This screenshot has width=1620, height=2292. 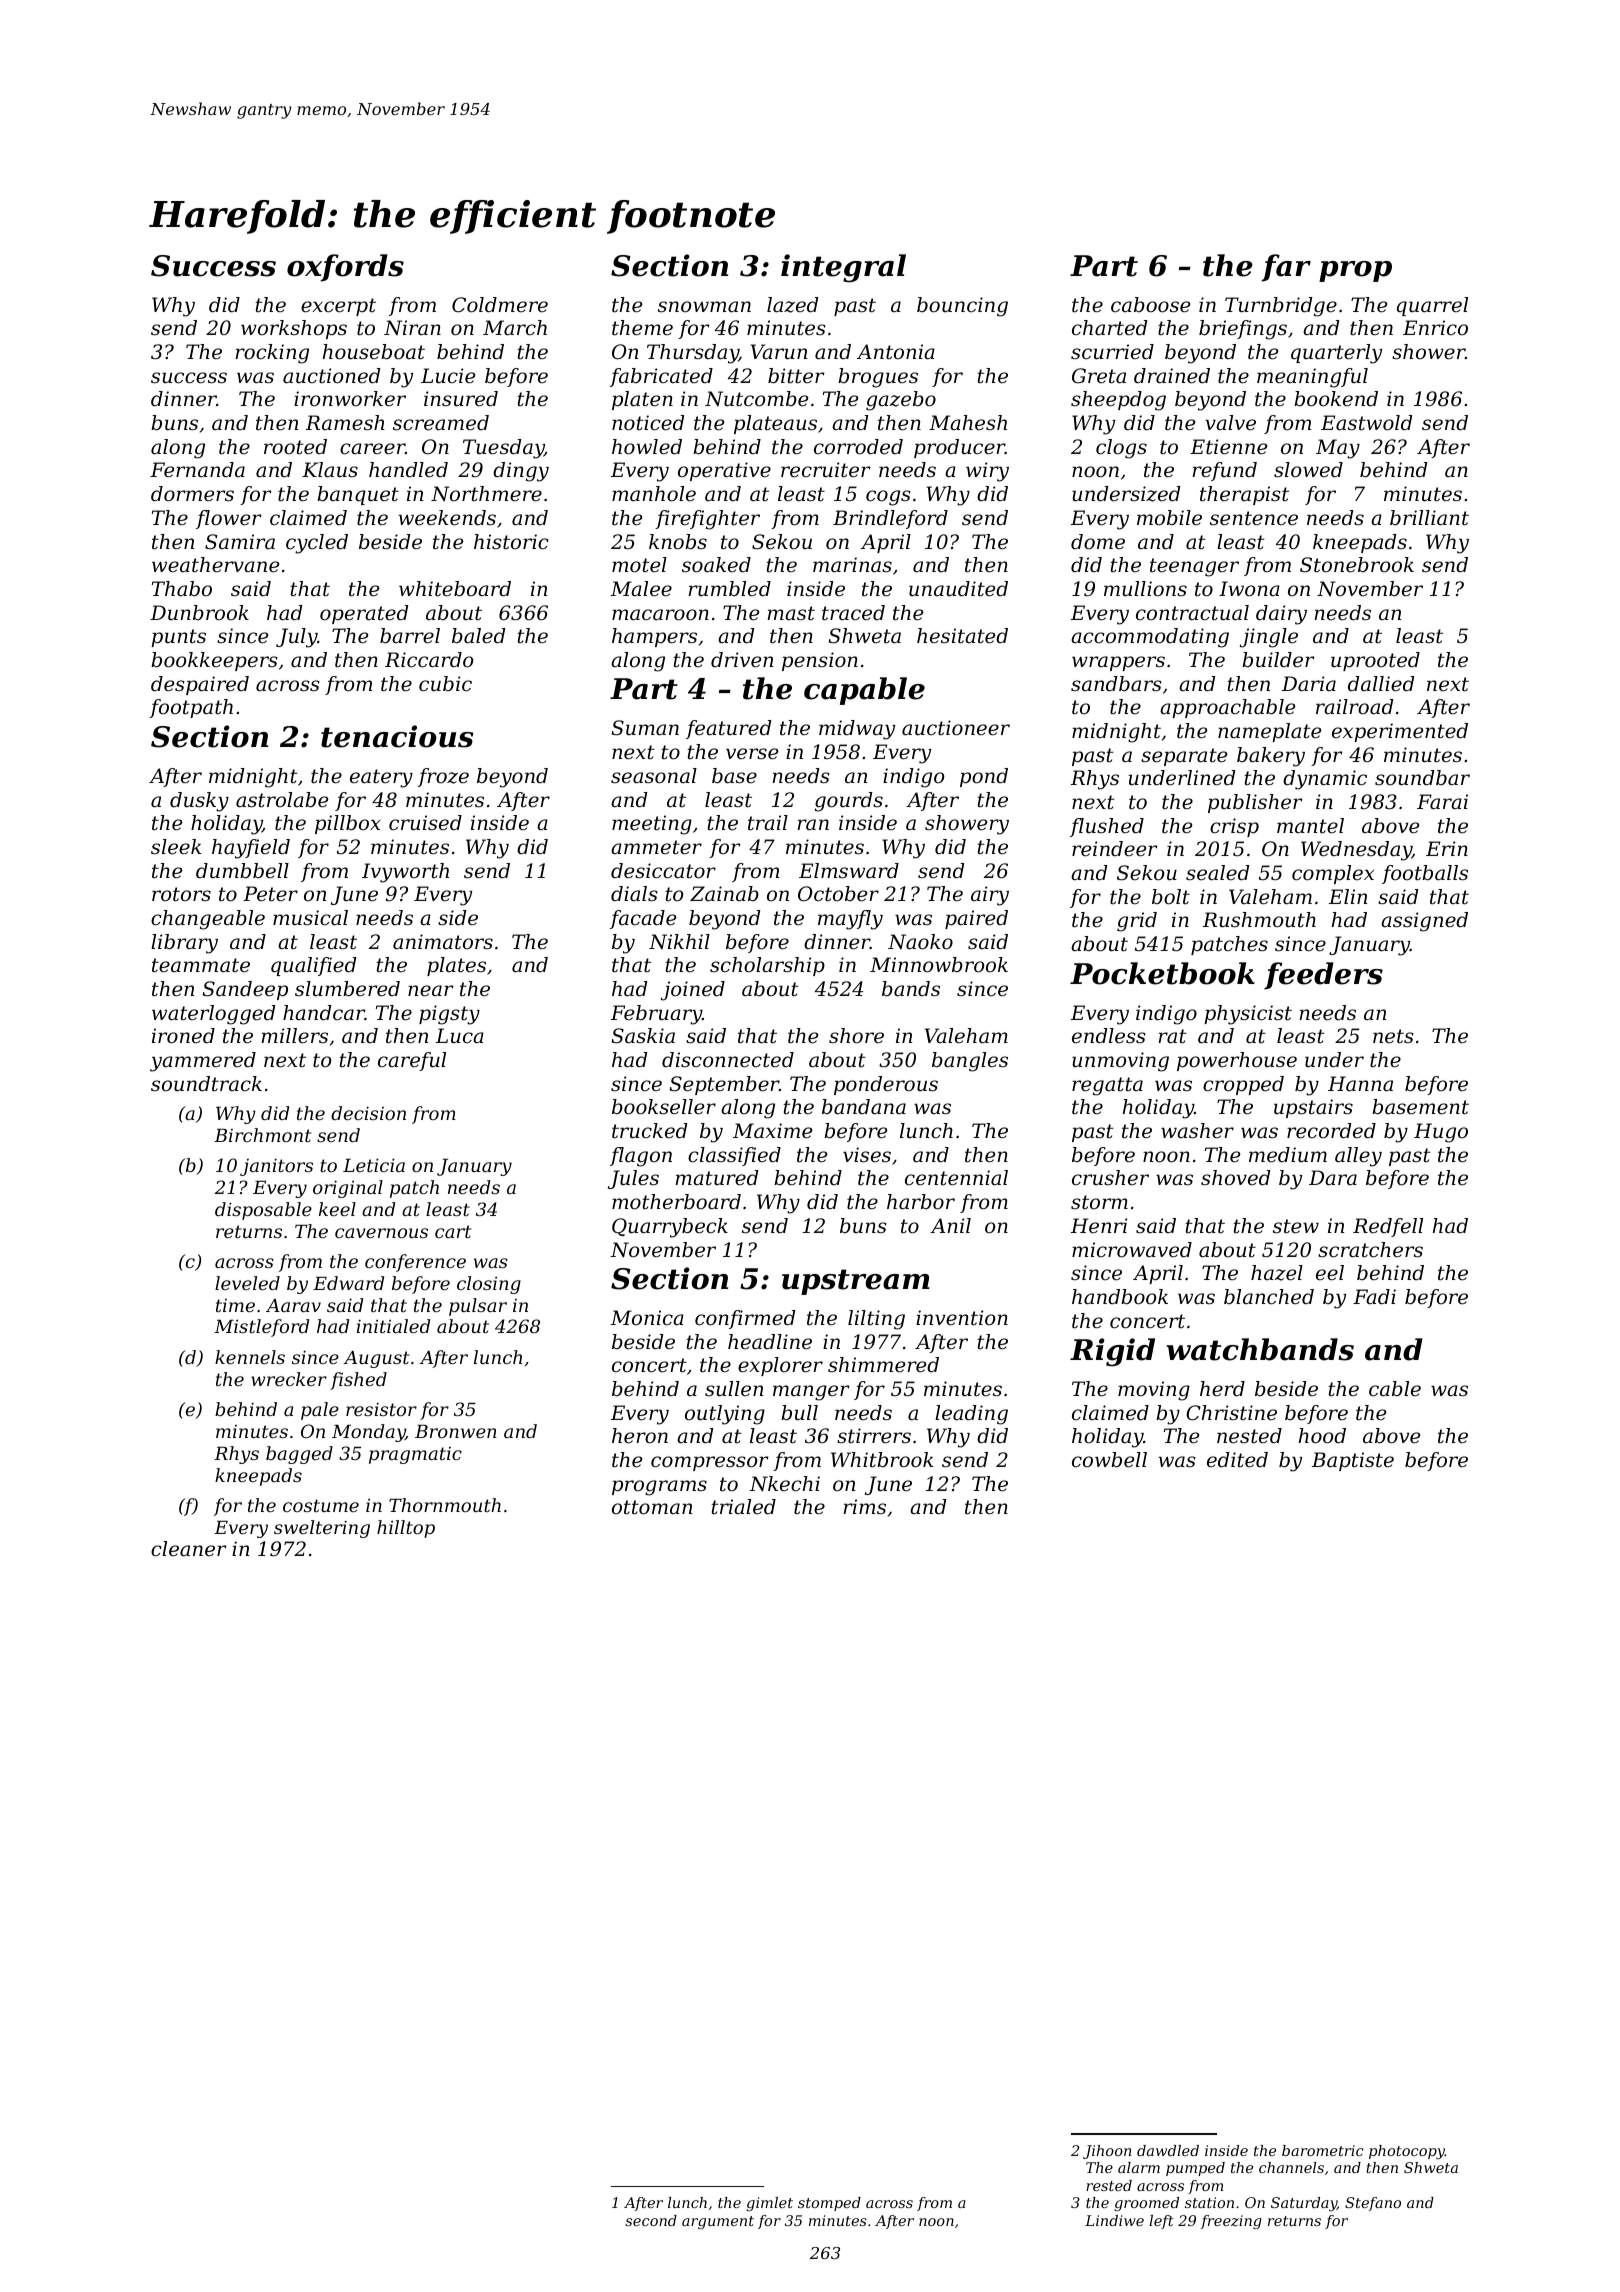 I want to click on second, so click(x=651, y=2220).
